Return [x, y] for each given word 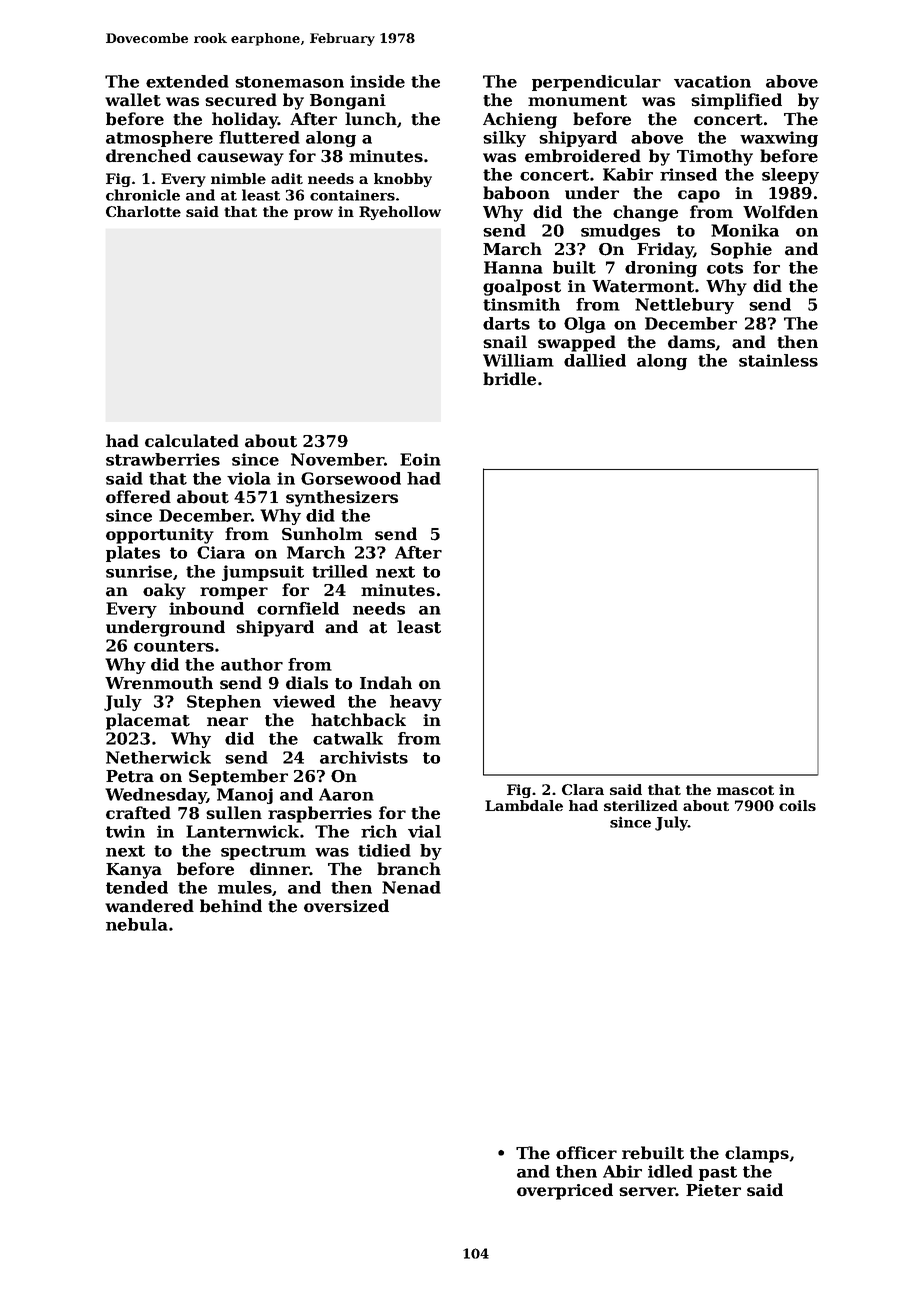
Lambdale [524, 805]
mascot [745, 790]
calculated [192, 441]
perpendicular [596, 83]
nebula [137, 924]
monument [577, 101]
